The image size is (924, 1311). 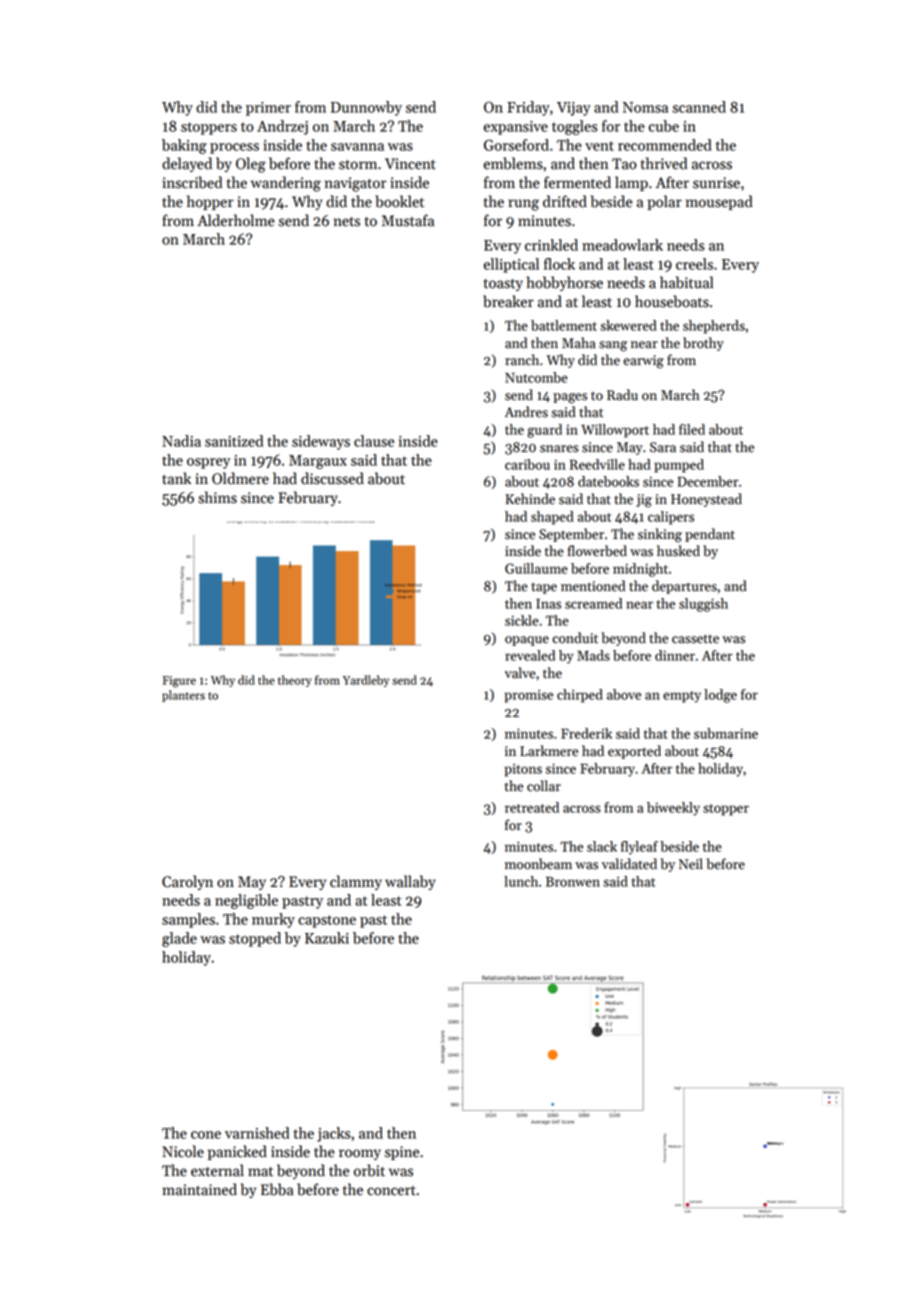 I want to click on cassette, so click(x=695, y=639).
